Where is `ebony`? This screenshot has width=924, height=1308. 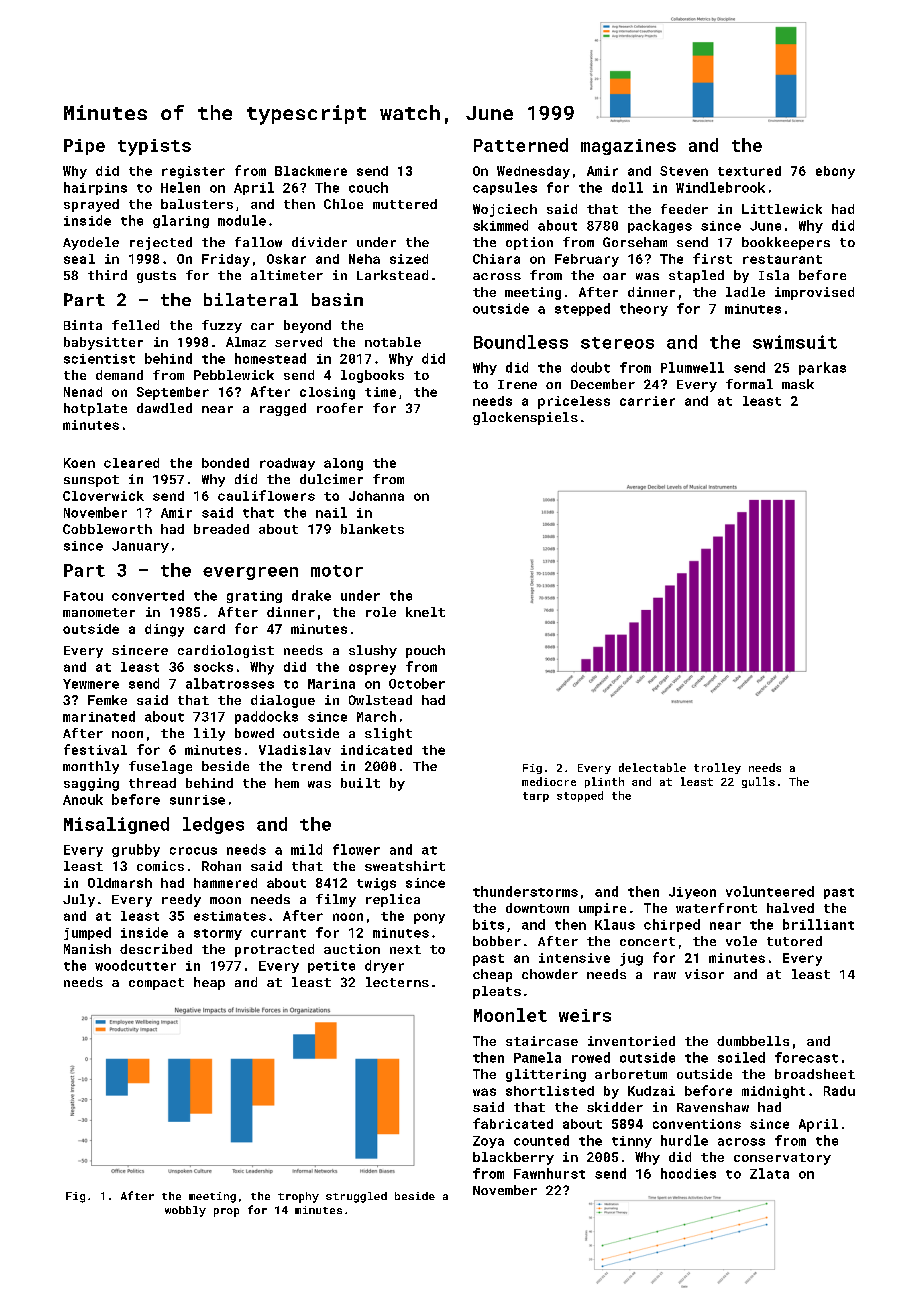 ebony is located at coordinates (835, 172).
